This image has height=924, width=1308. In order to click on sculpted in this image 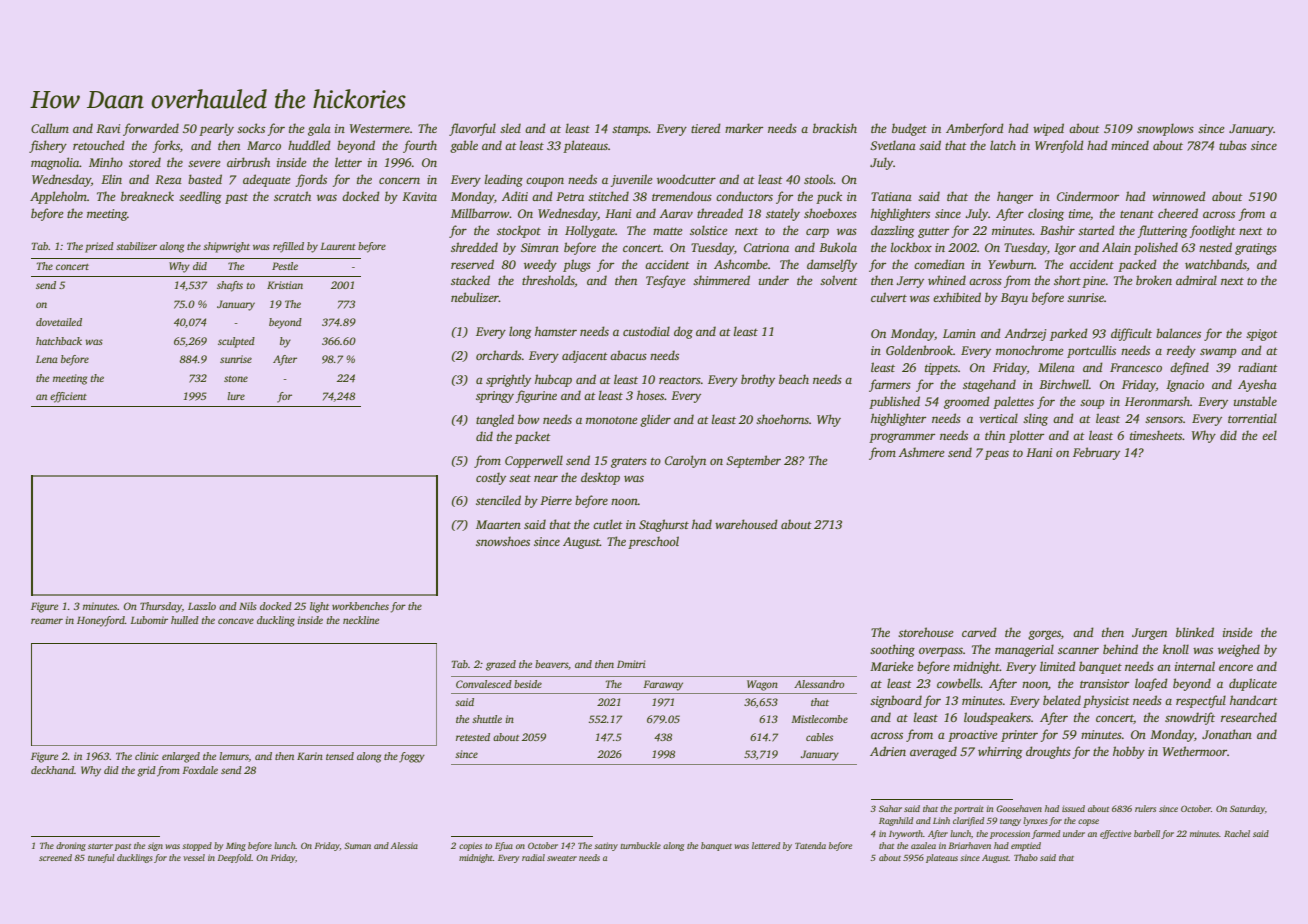, I will do `click(236, 342)`.
